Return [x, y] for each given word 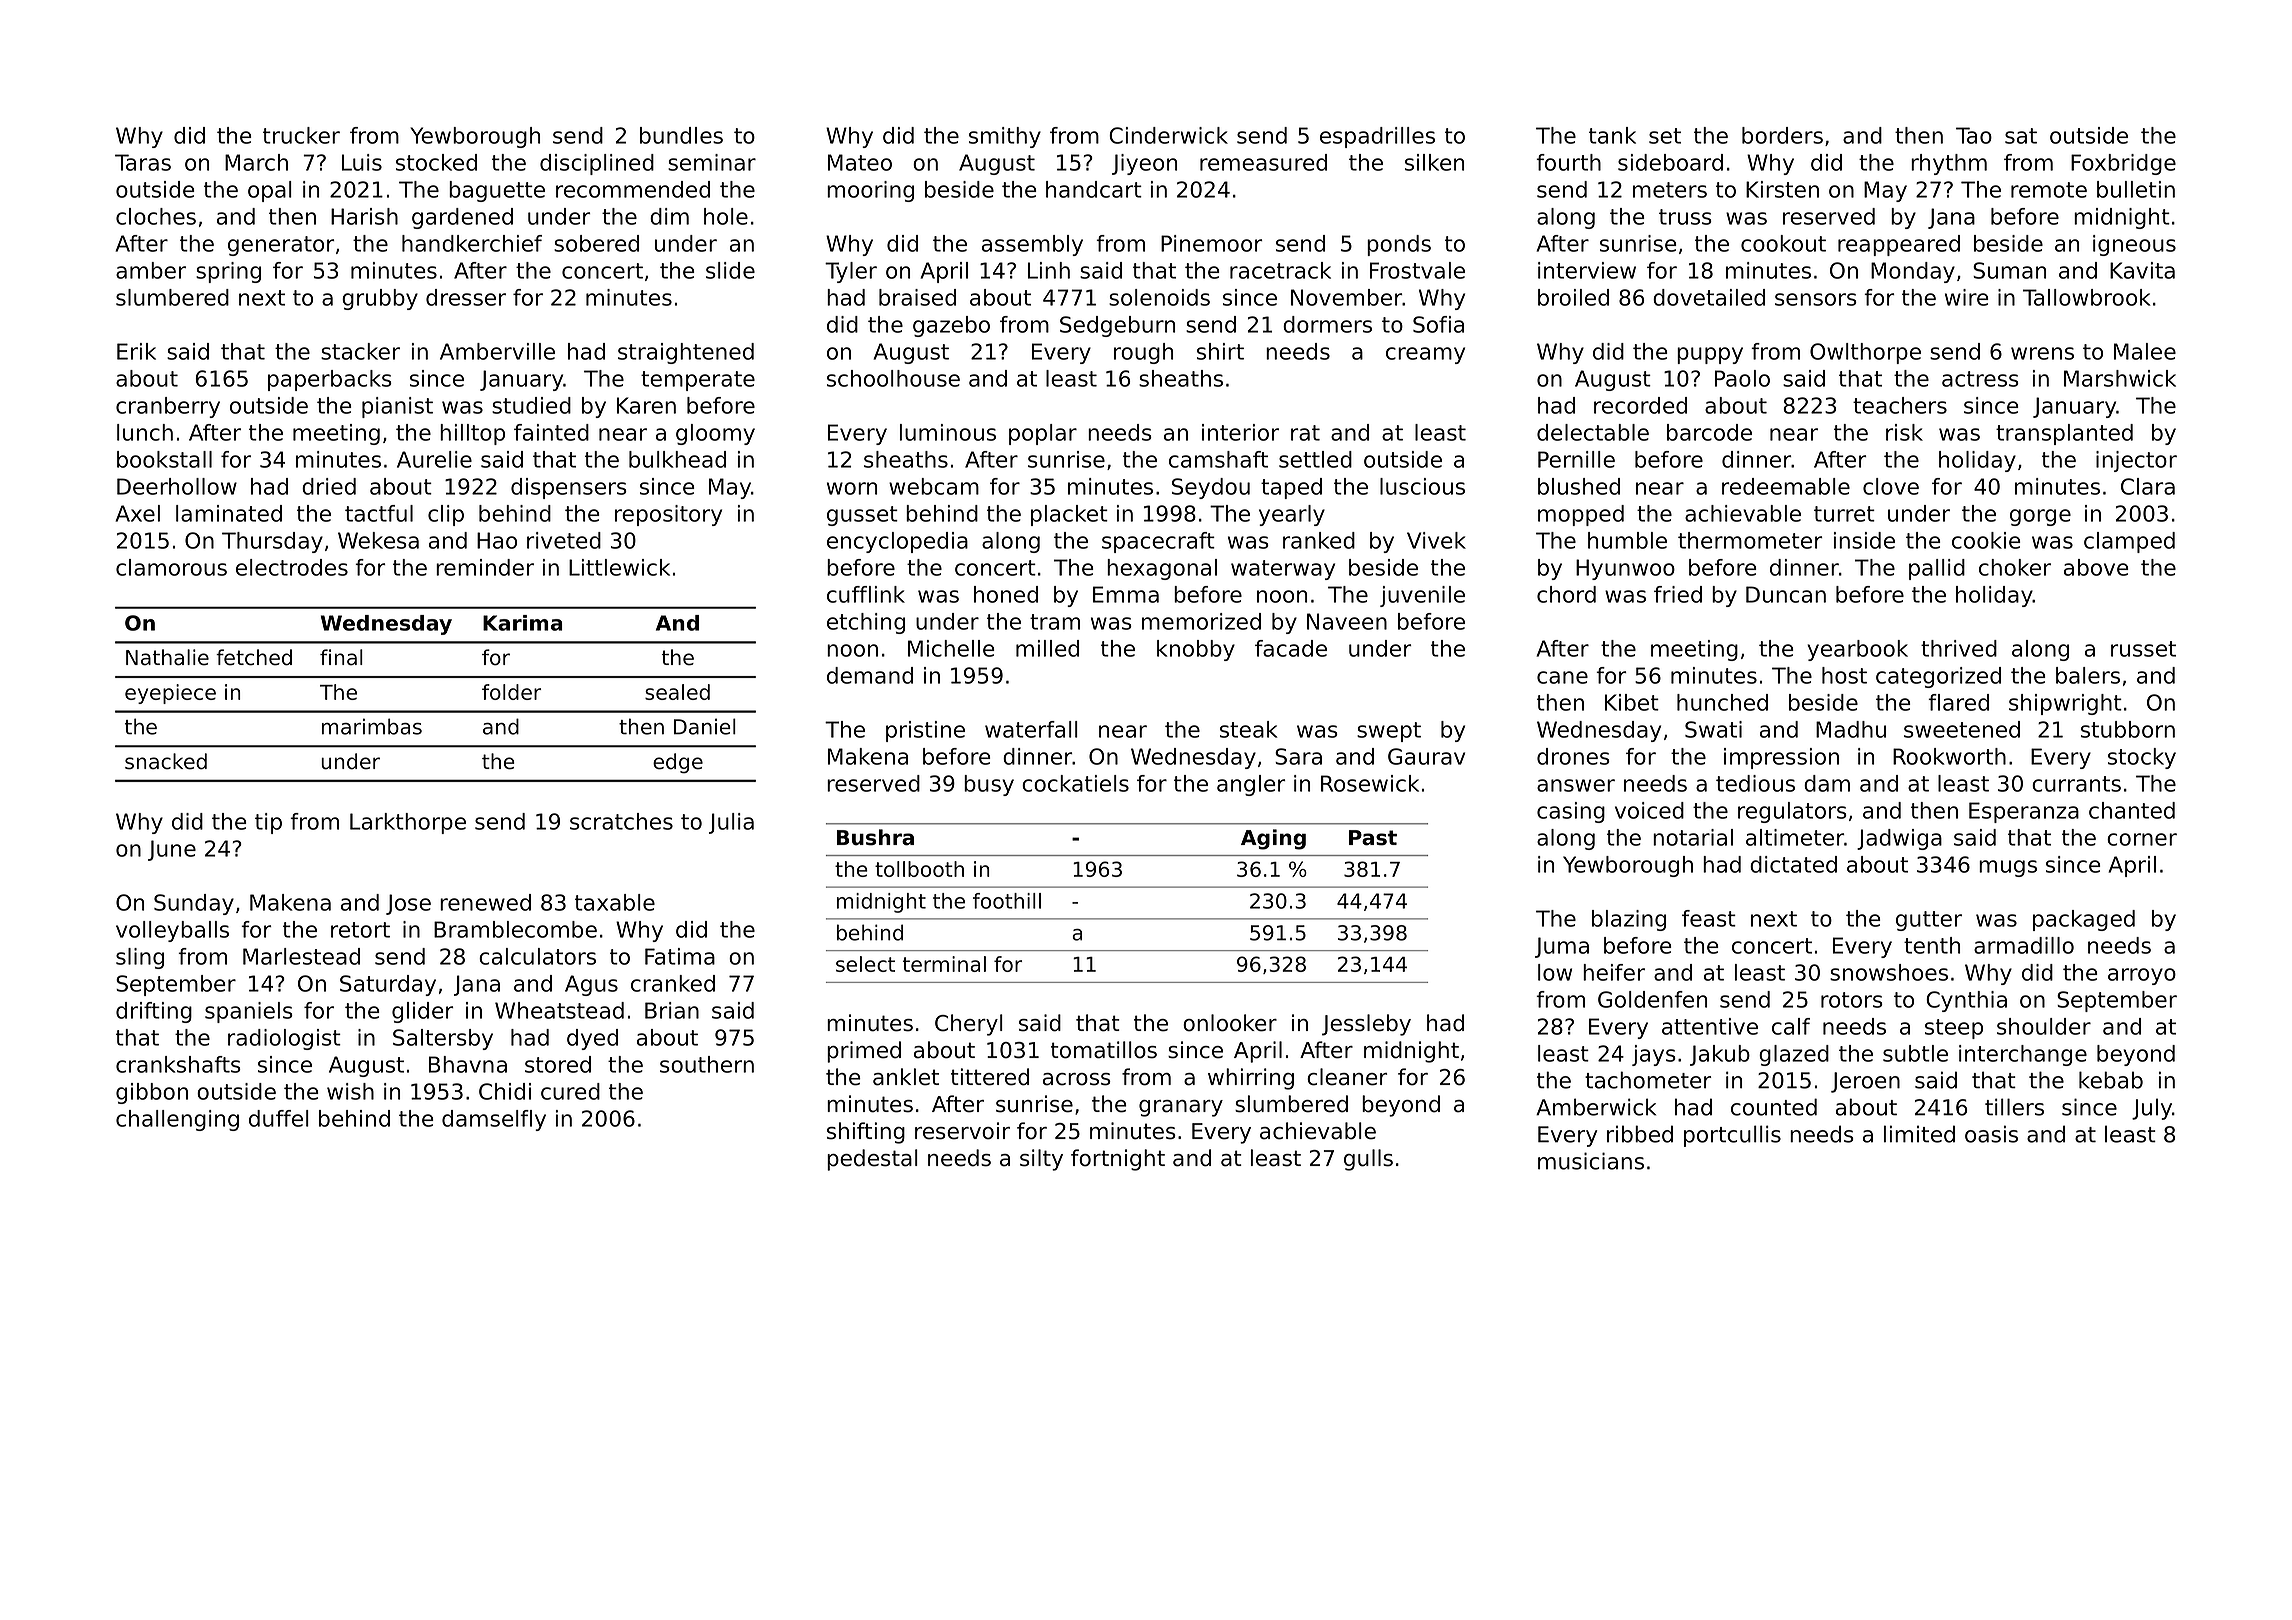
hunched [1722, 702]
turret [1844, 514]
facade [1291, 648]
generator [281, 246]
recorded [1640, 405]
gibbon [152, 1093]
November [1346, 297]
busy [989, 785]
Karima [522, 623]
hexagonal [1162, 569]
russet [2143, 649]
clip [446, 515]
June [172, 850]
